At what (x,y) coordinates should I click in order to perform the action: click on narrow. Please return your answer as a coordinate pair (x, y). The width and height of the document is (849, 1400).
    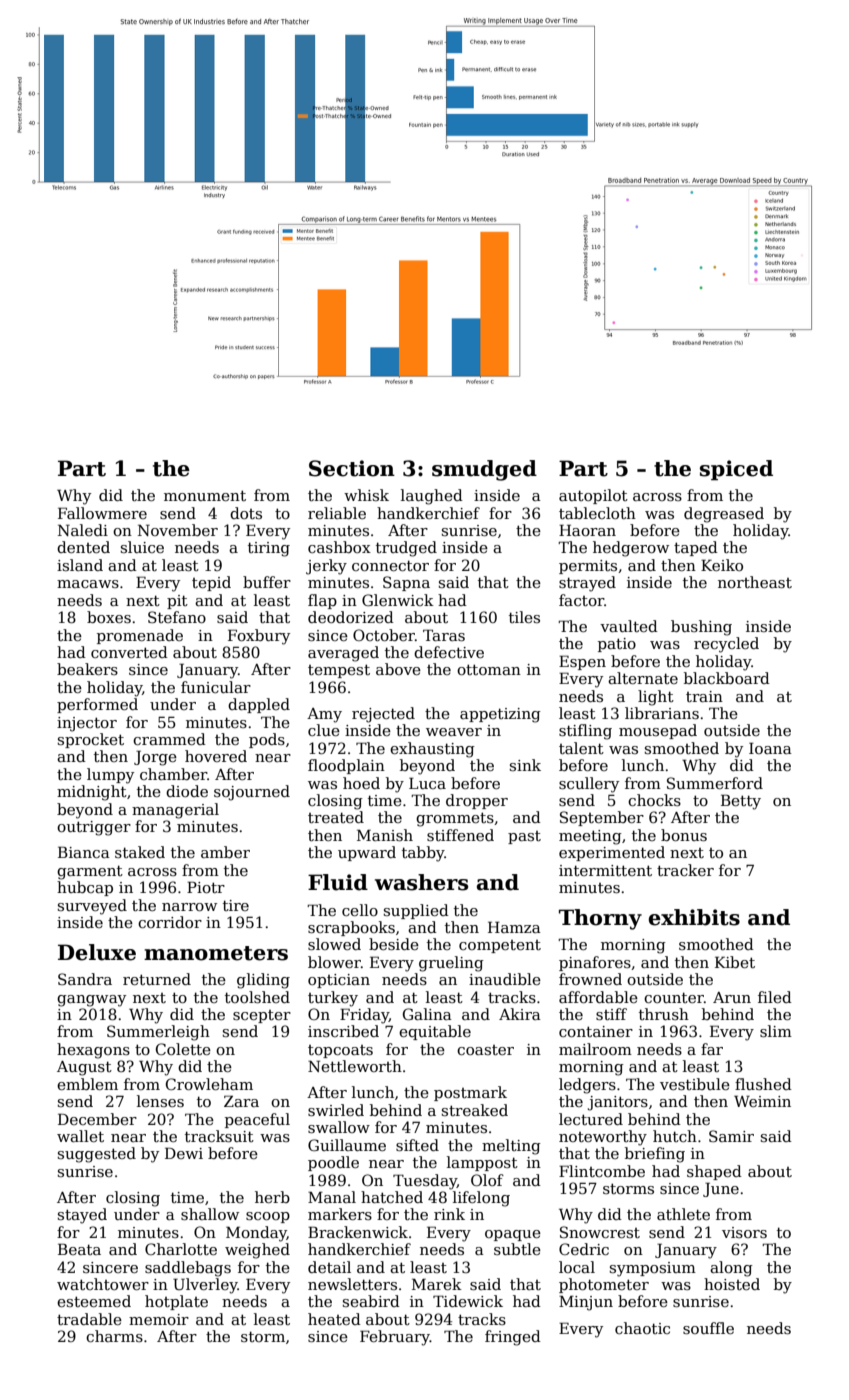
    Looking at the image, I should click on (189, 907).
